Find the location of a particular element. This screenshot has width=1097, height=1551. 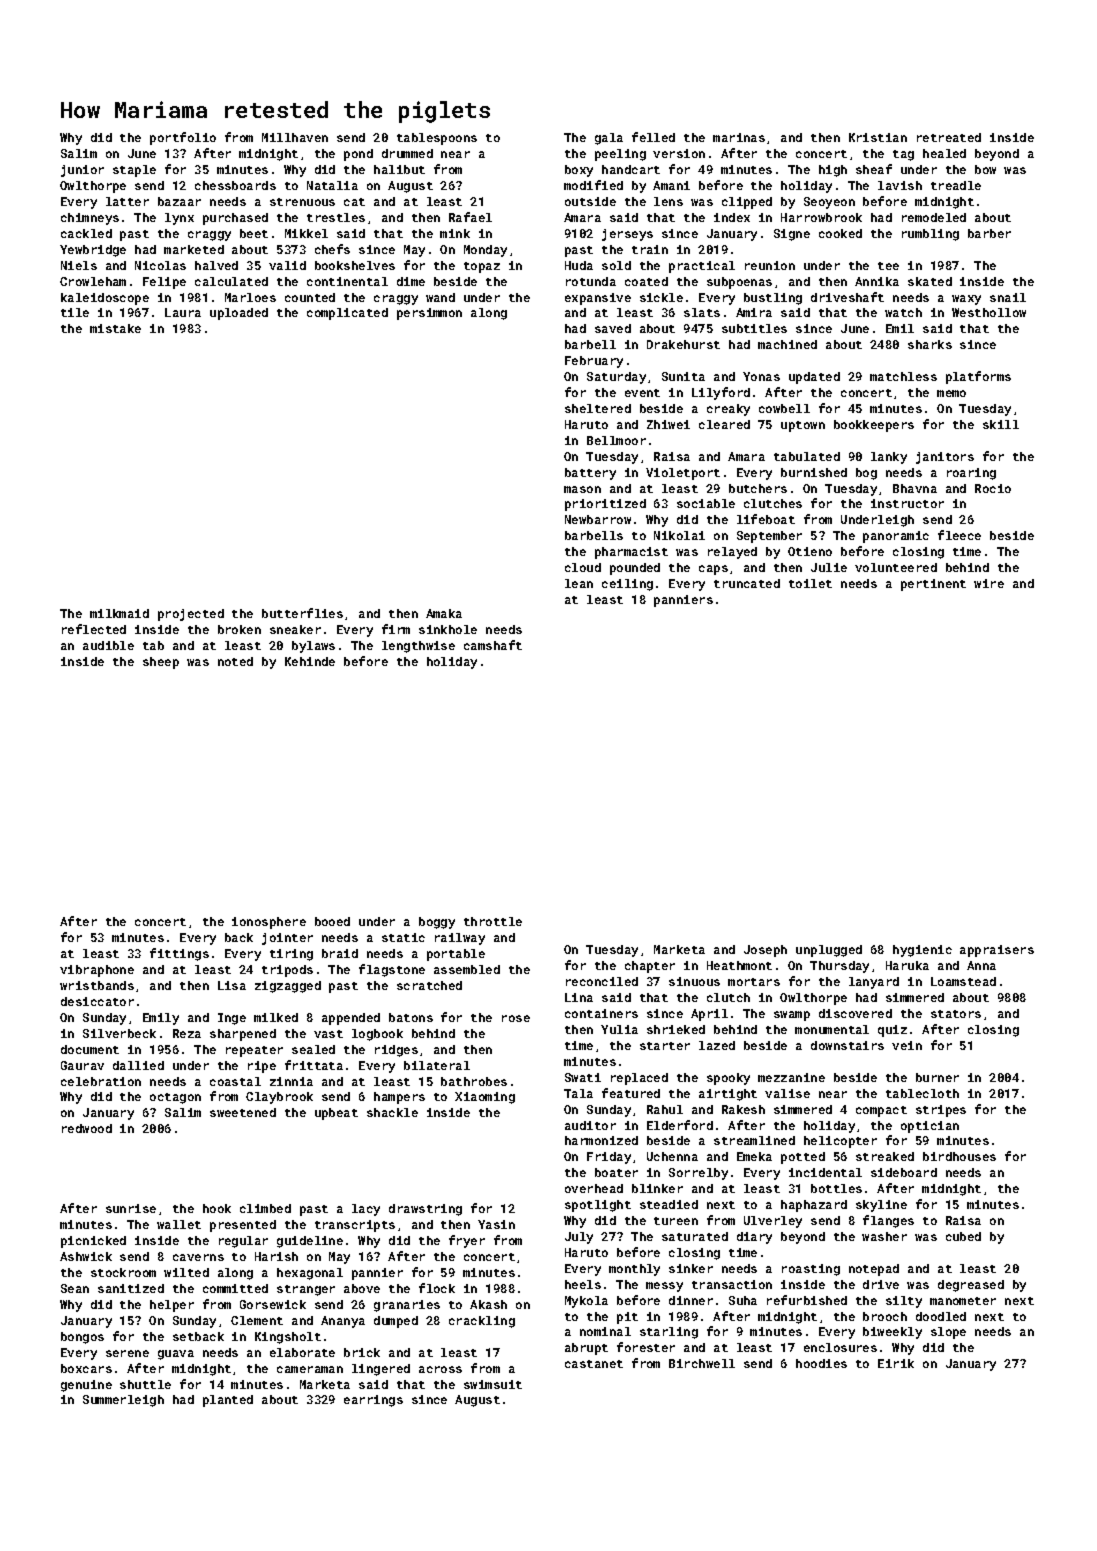

persimmon is located at coordinates (429, 314).
